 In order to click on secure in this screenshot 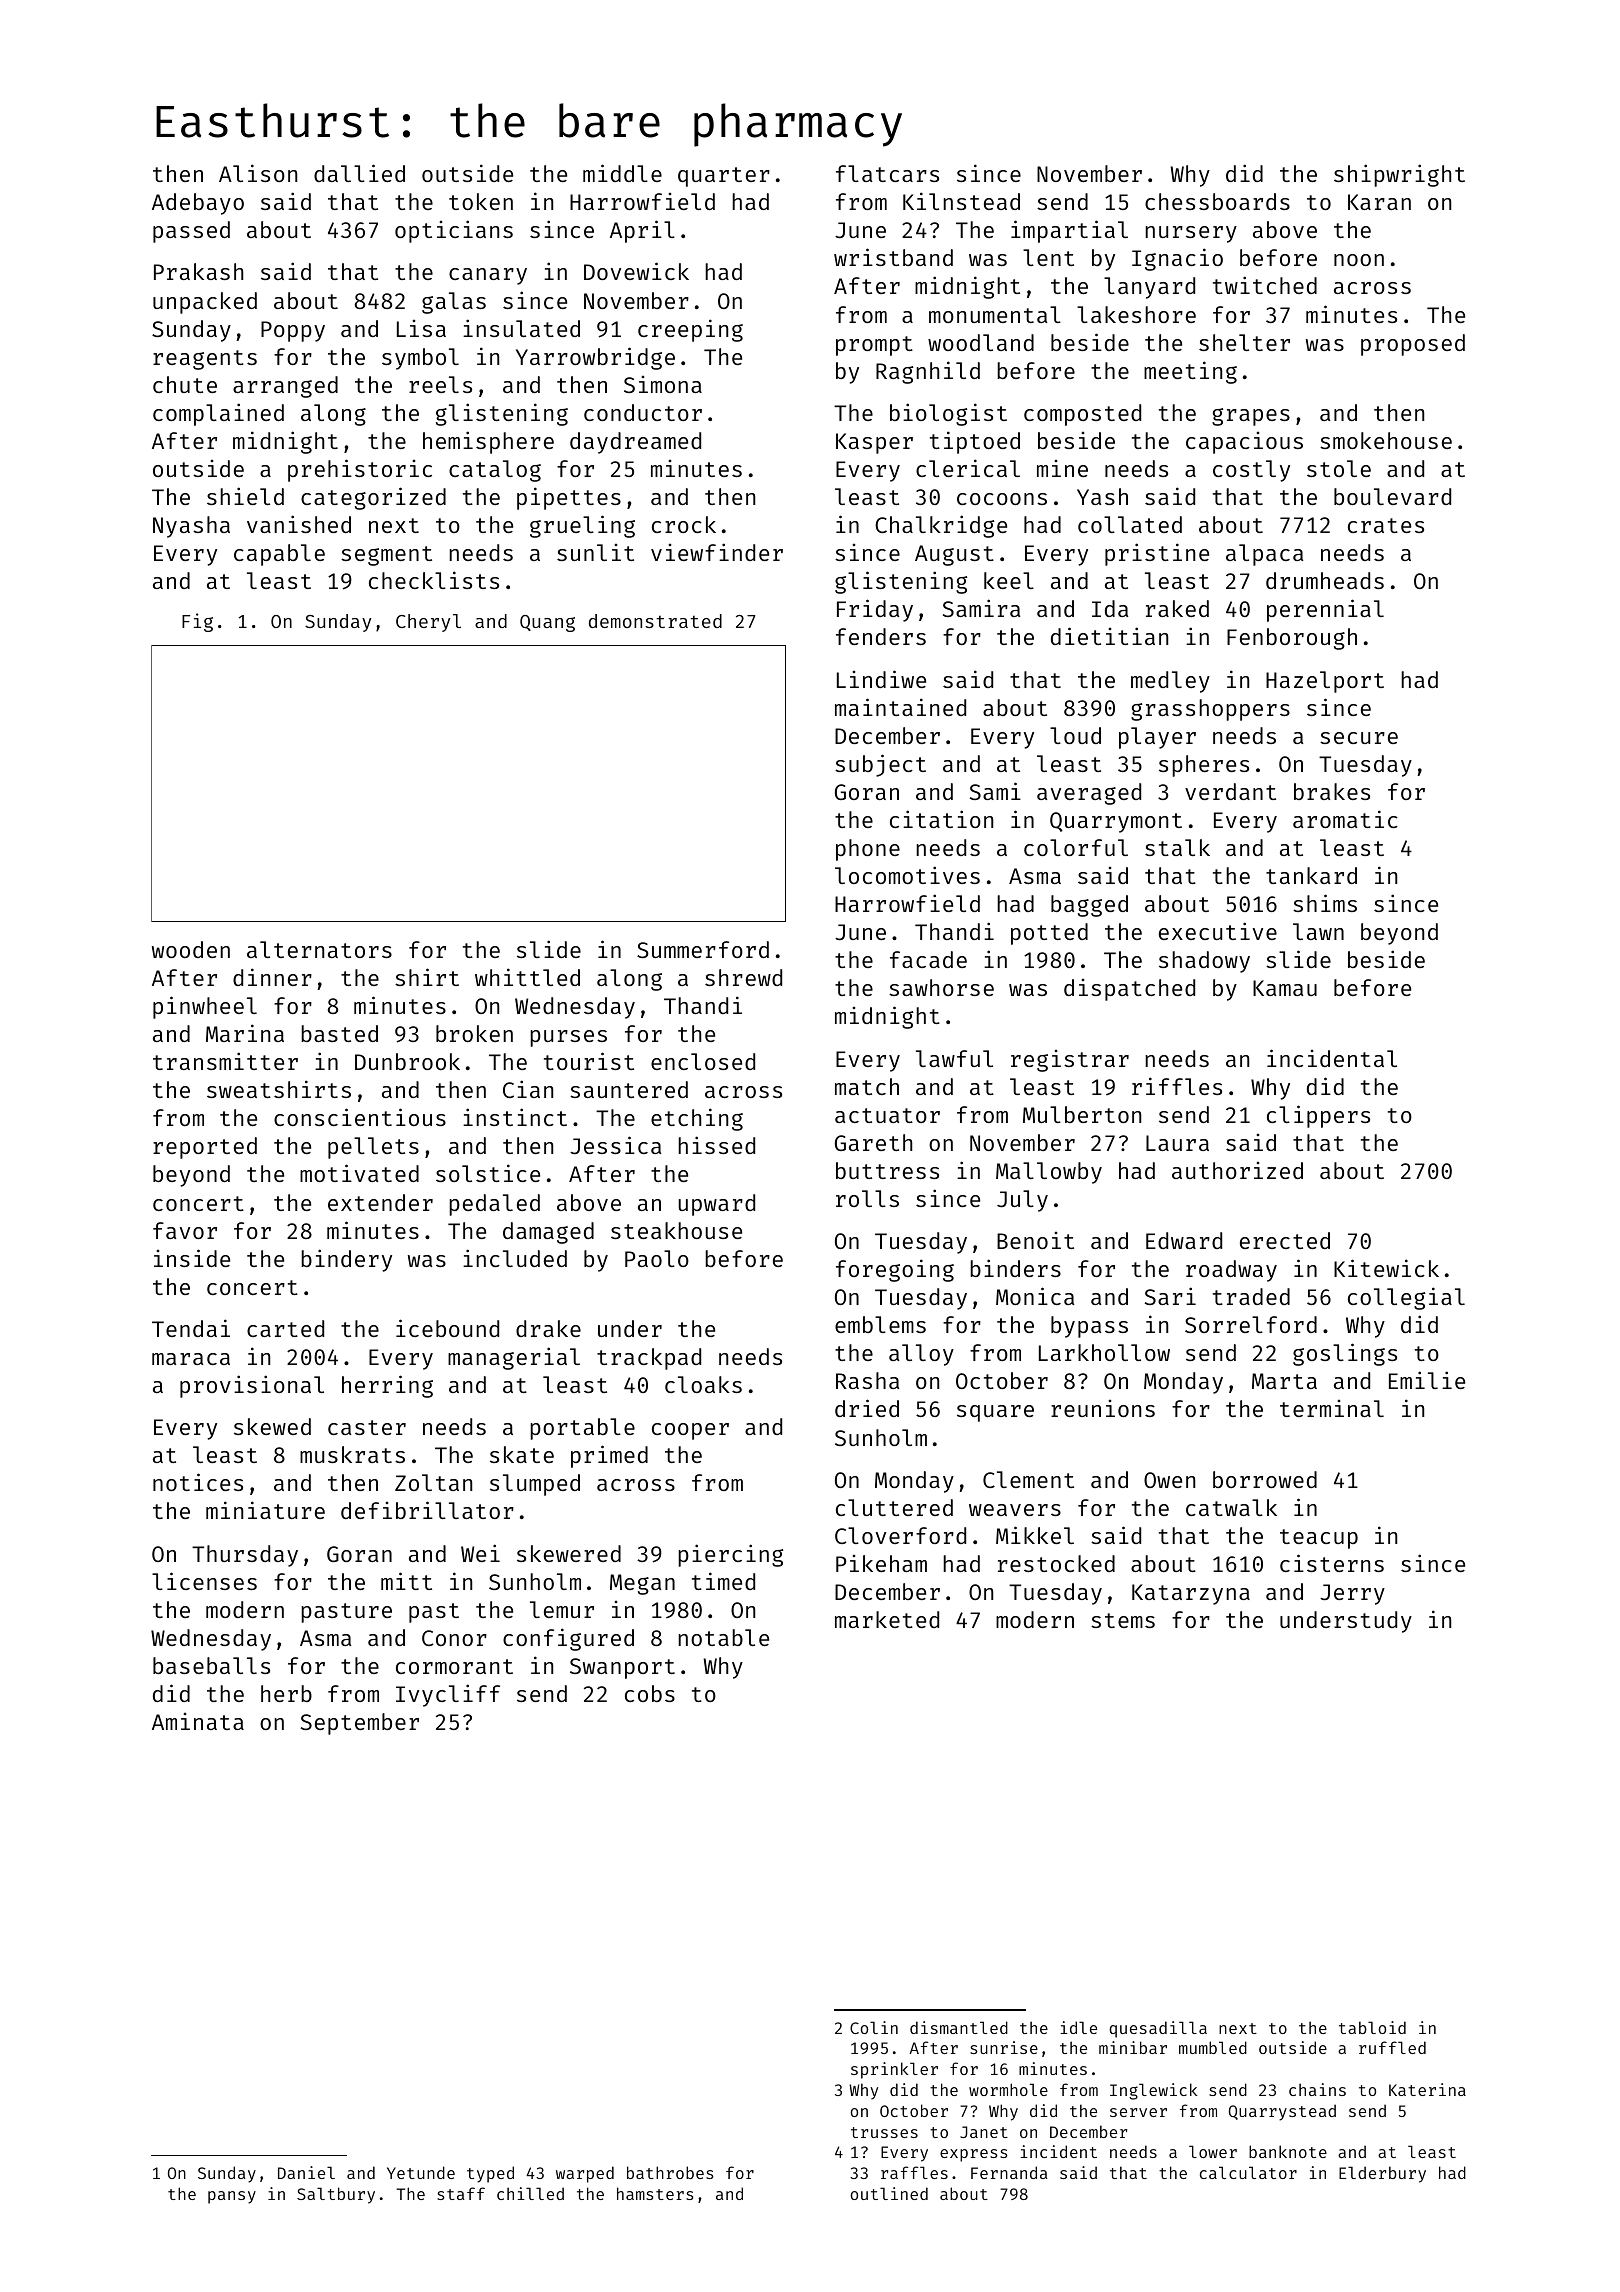, I will do `click(1359, 738)`.
